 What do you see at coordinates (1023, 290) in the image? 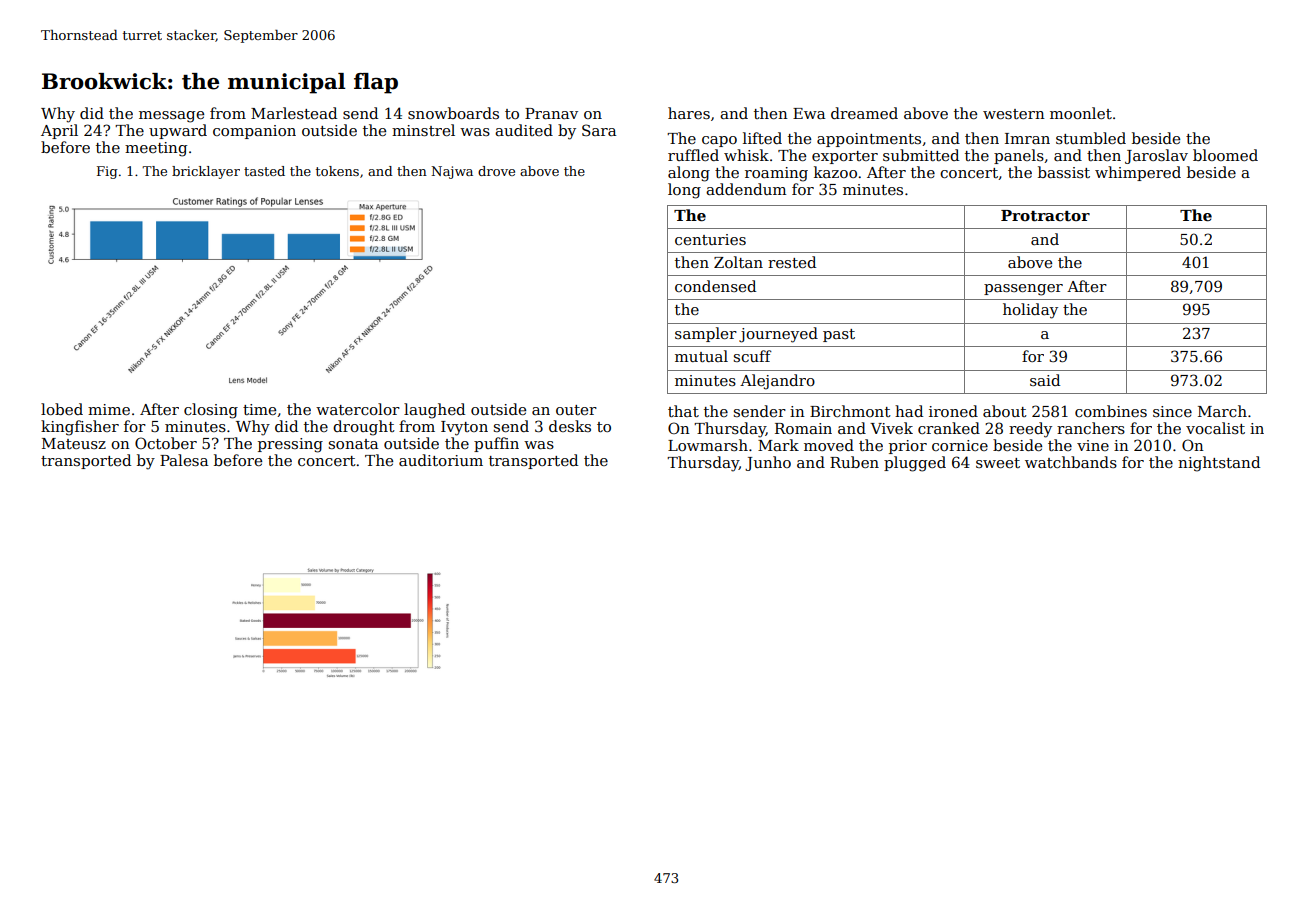
I see `passenger` at bounding box center [1023, 290].
